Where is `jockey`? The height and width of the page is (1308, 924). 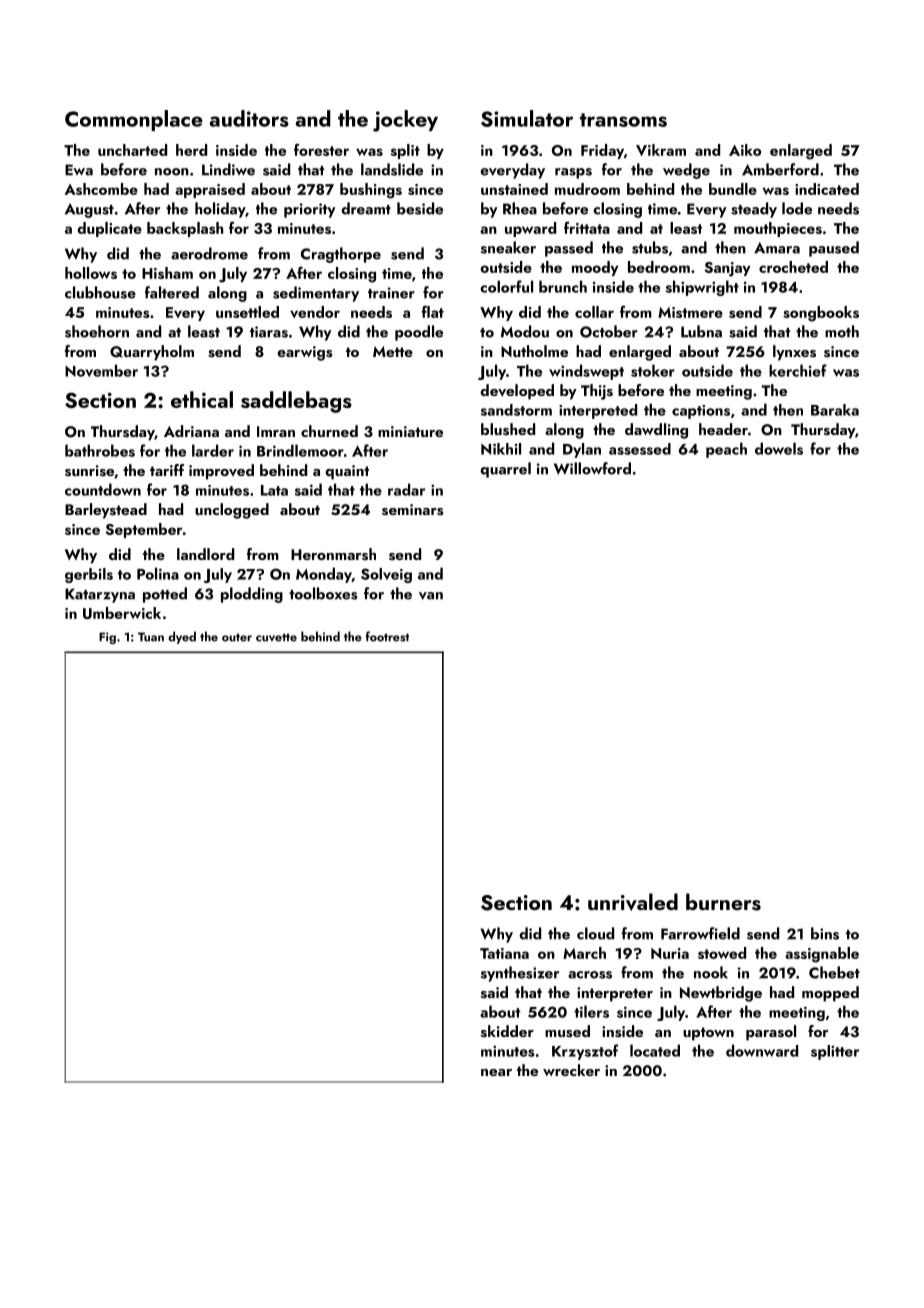 jockey is located at coordinates (405, 121).
